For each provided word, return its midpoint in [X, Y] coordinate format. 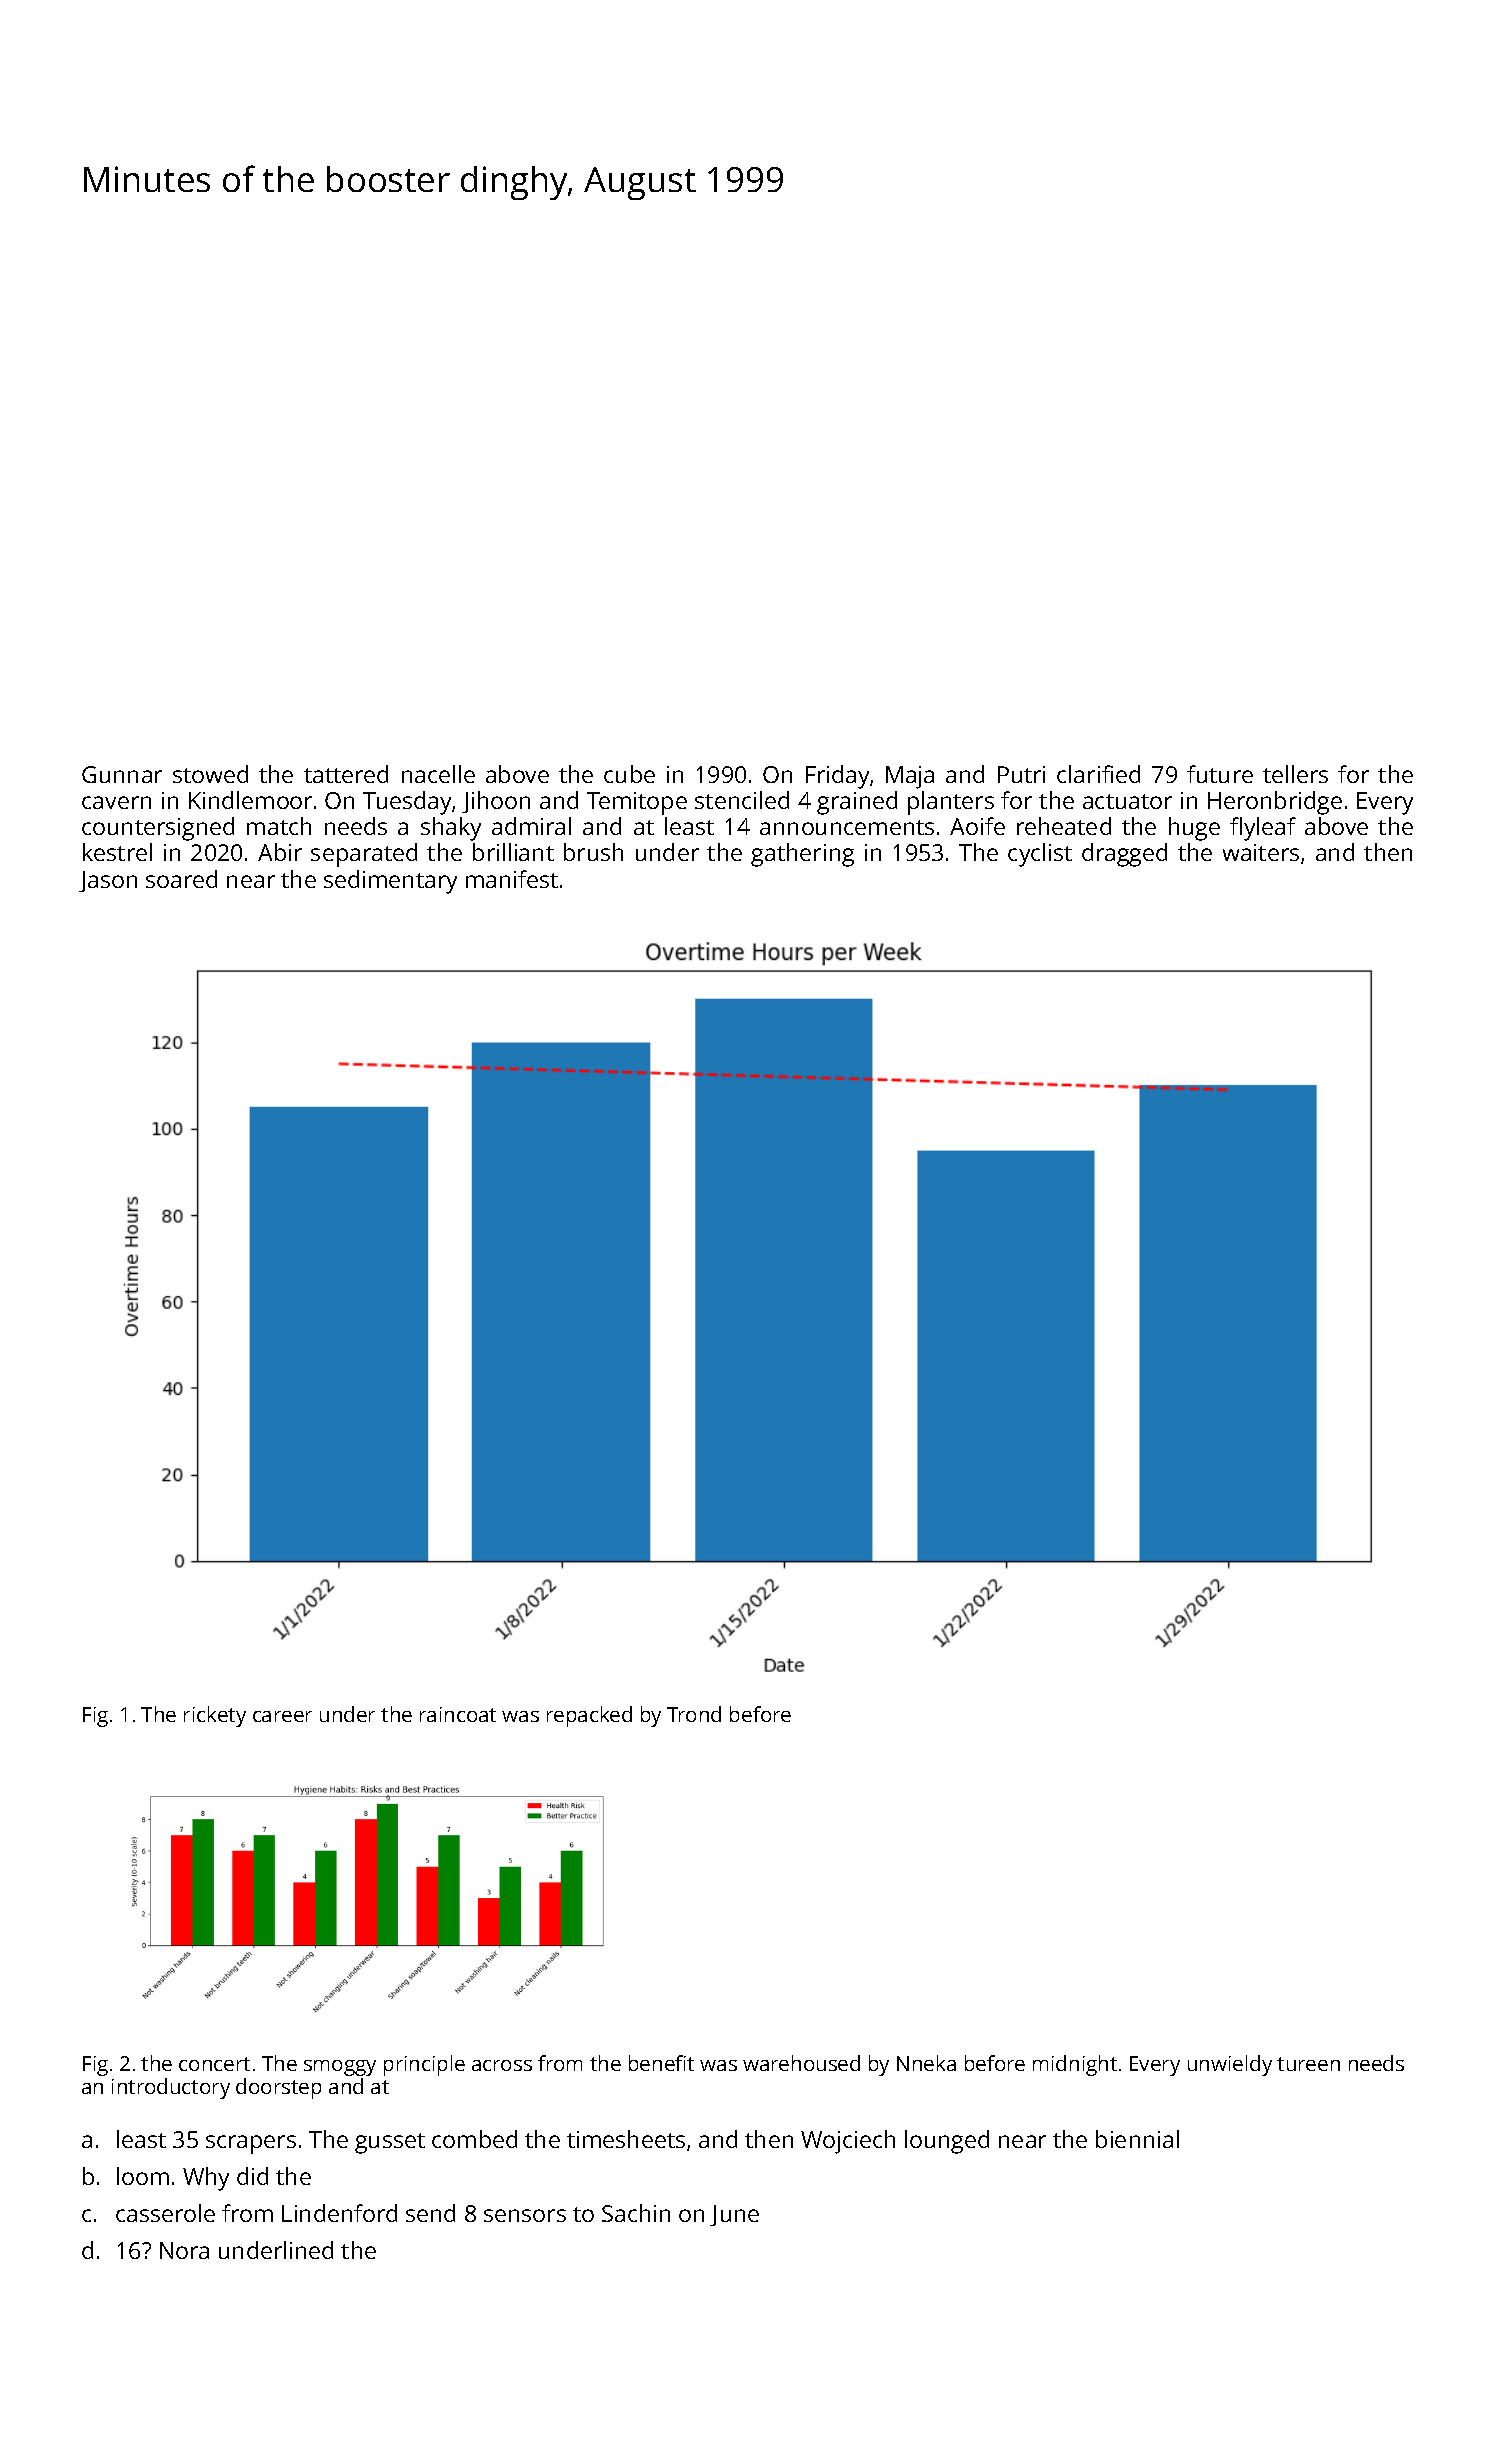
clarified [1098, 774]
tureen [1308, 2064]
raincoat [458, 1714]
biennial [1137, 2139]
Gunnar [122, 774]
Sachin [636, 2213]
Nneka [926, 2063]
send [430, 2213]
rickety [215, 1716]
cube [629, 774]
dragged [1124, 855]
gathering [802, 855]
